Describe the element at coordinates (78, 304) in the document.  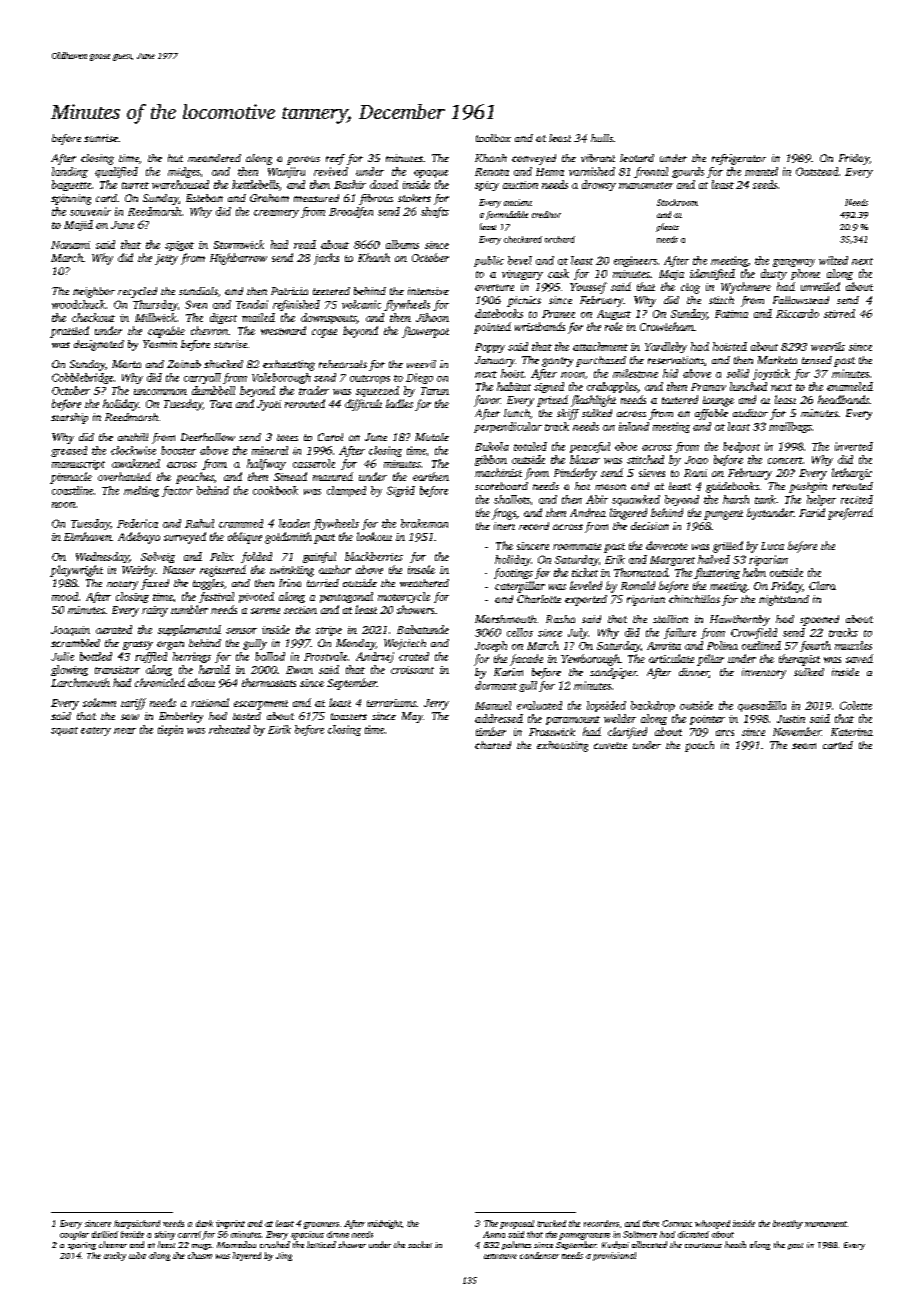
I see `woodchuck` at that location.
